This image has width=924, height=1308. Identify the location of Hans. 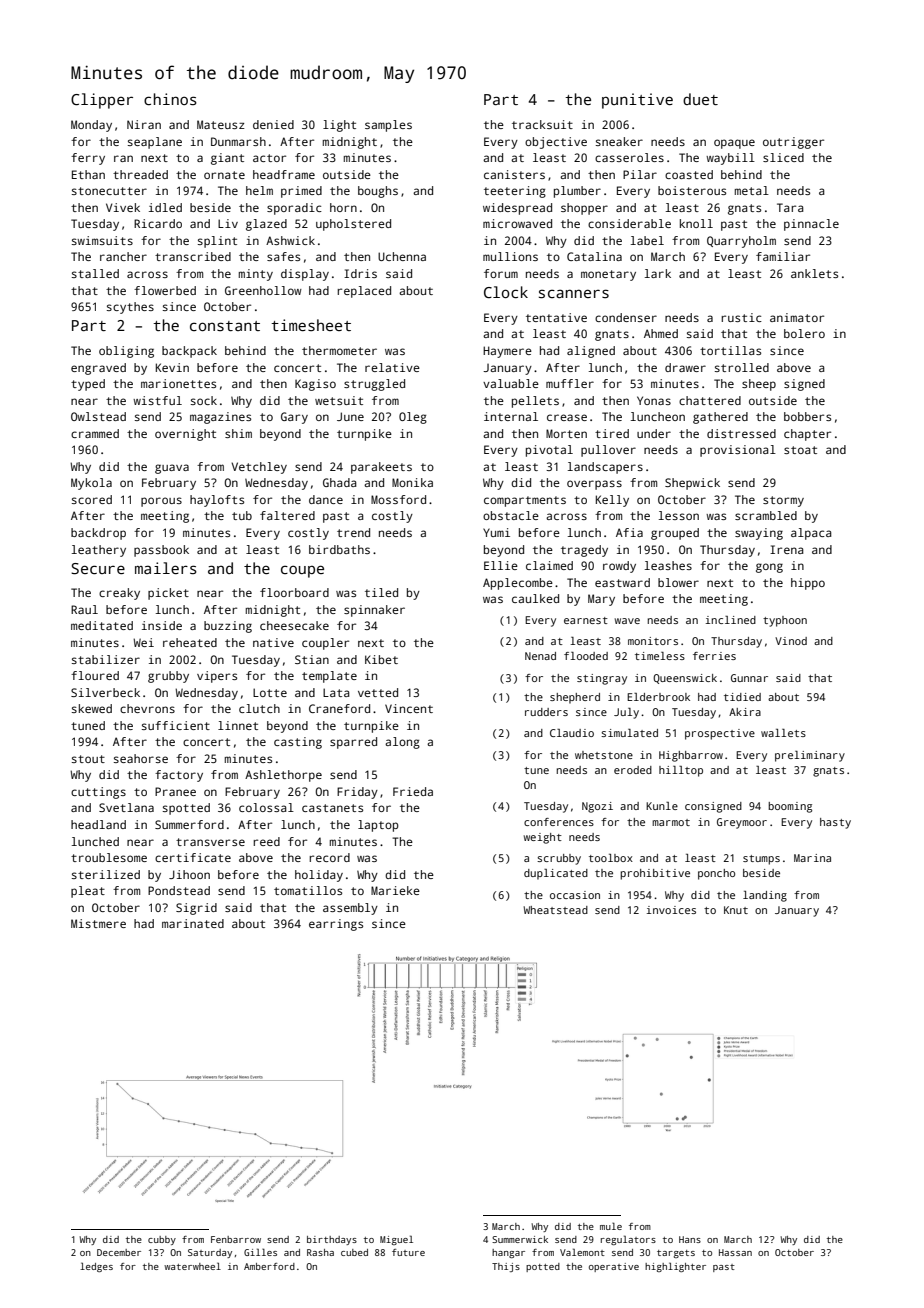
(690, 1239).
